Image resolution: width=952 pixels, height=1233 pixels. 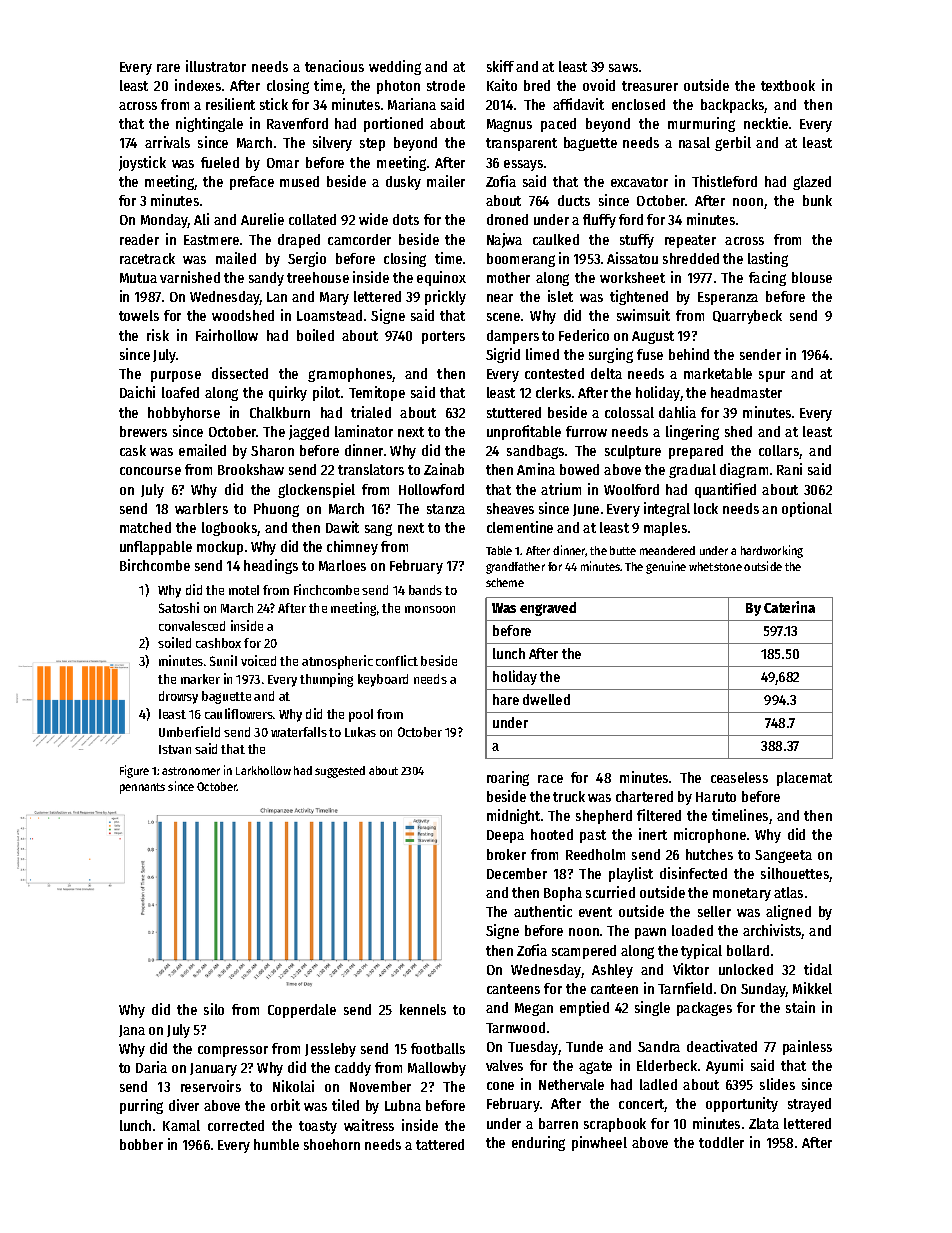 What do you see at coordinates (513, 816) in the page?
I see `midnight` at bounding box center [513, 816].
